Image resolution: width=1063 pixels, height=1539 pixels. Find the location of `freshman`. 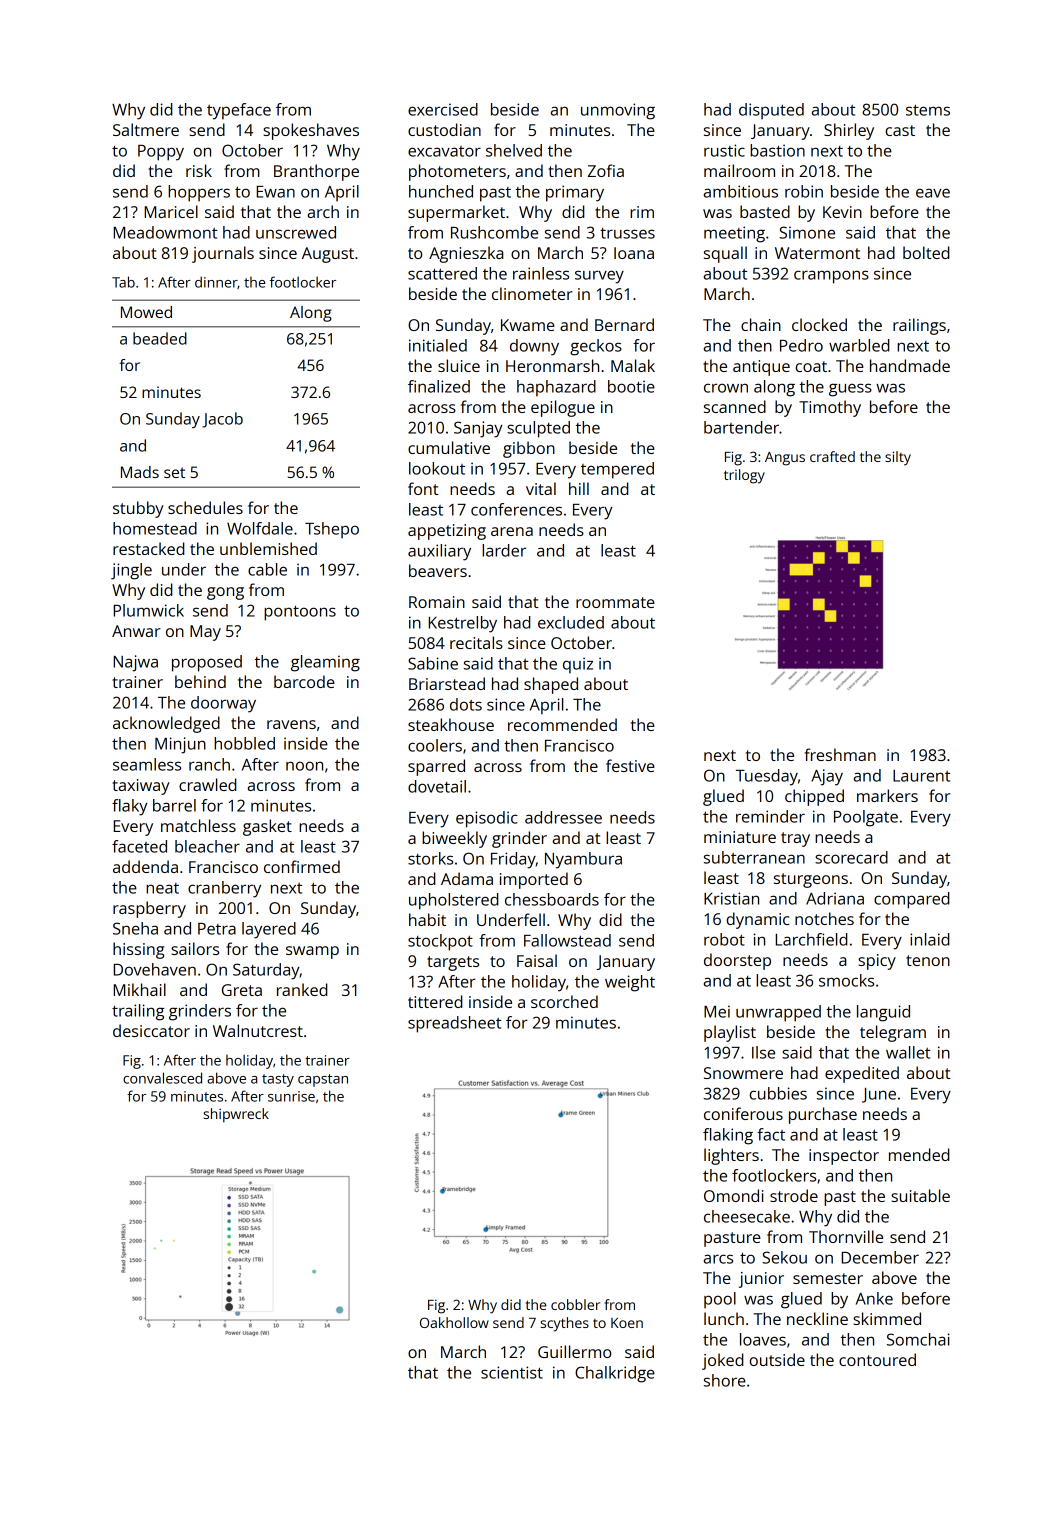

freshman is located at coordinates (840, 754).
